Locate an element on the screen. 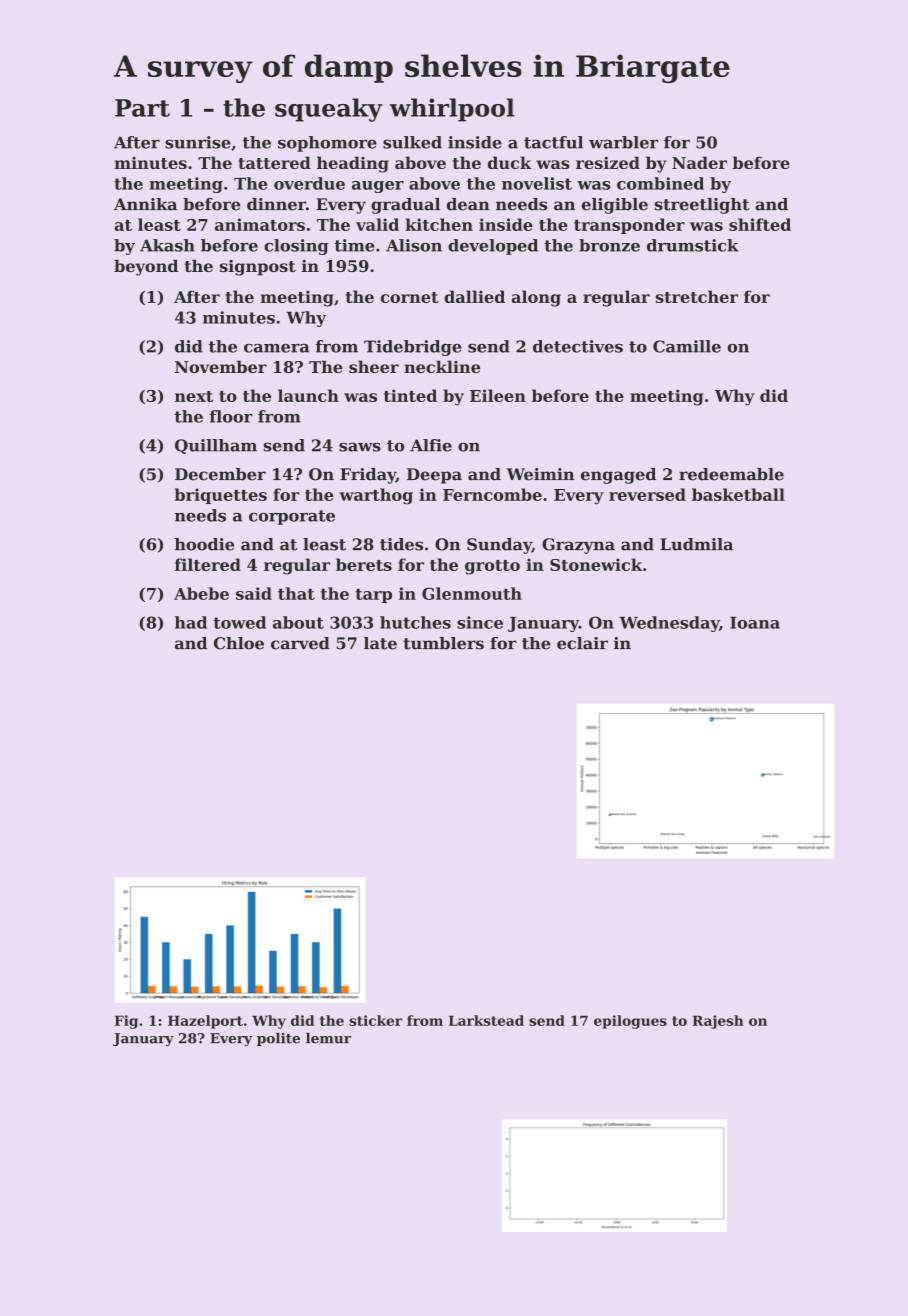  berets is located at coordinates (364, 564).
